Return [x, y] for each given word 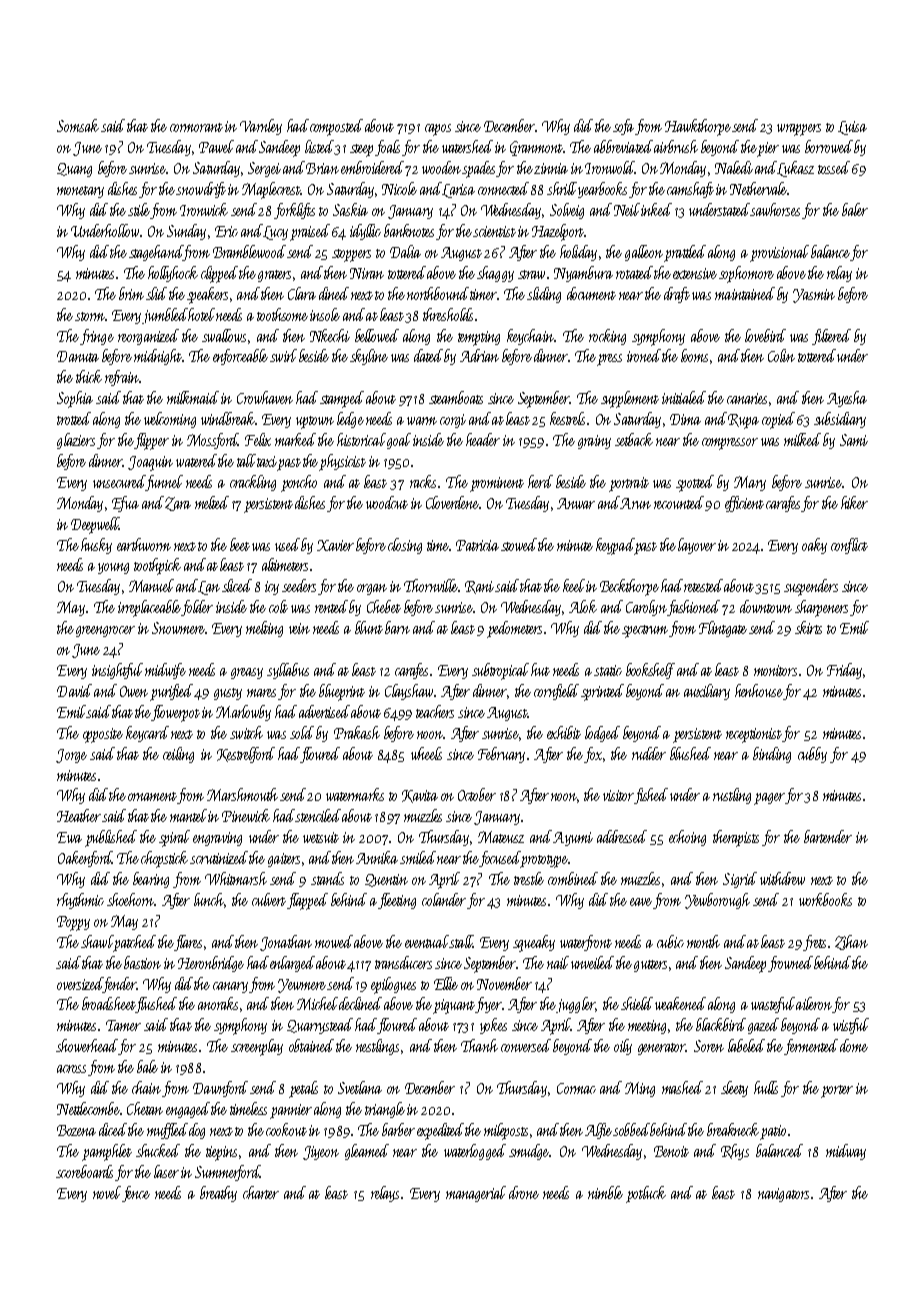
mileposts [506, 1131]
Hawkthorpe [698, 127]
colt [278, 606]
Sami [854, 440]
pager [769, 799]
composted [336, 127]
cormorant [196, 127]
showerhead [87, 1045]
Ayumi [573, 839]
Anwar [576, 503]
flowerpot [175, 713]
